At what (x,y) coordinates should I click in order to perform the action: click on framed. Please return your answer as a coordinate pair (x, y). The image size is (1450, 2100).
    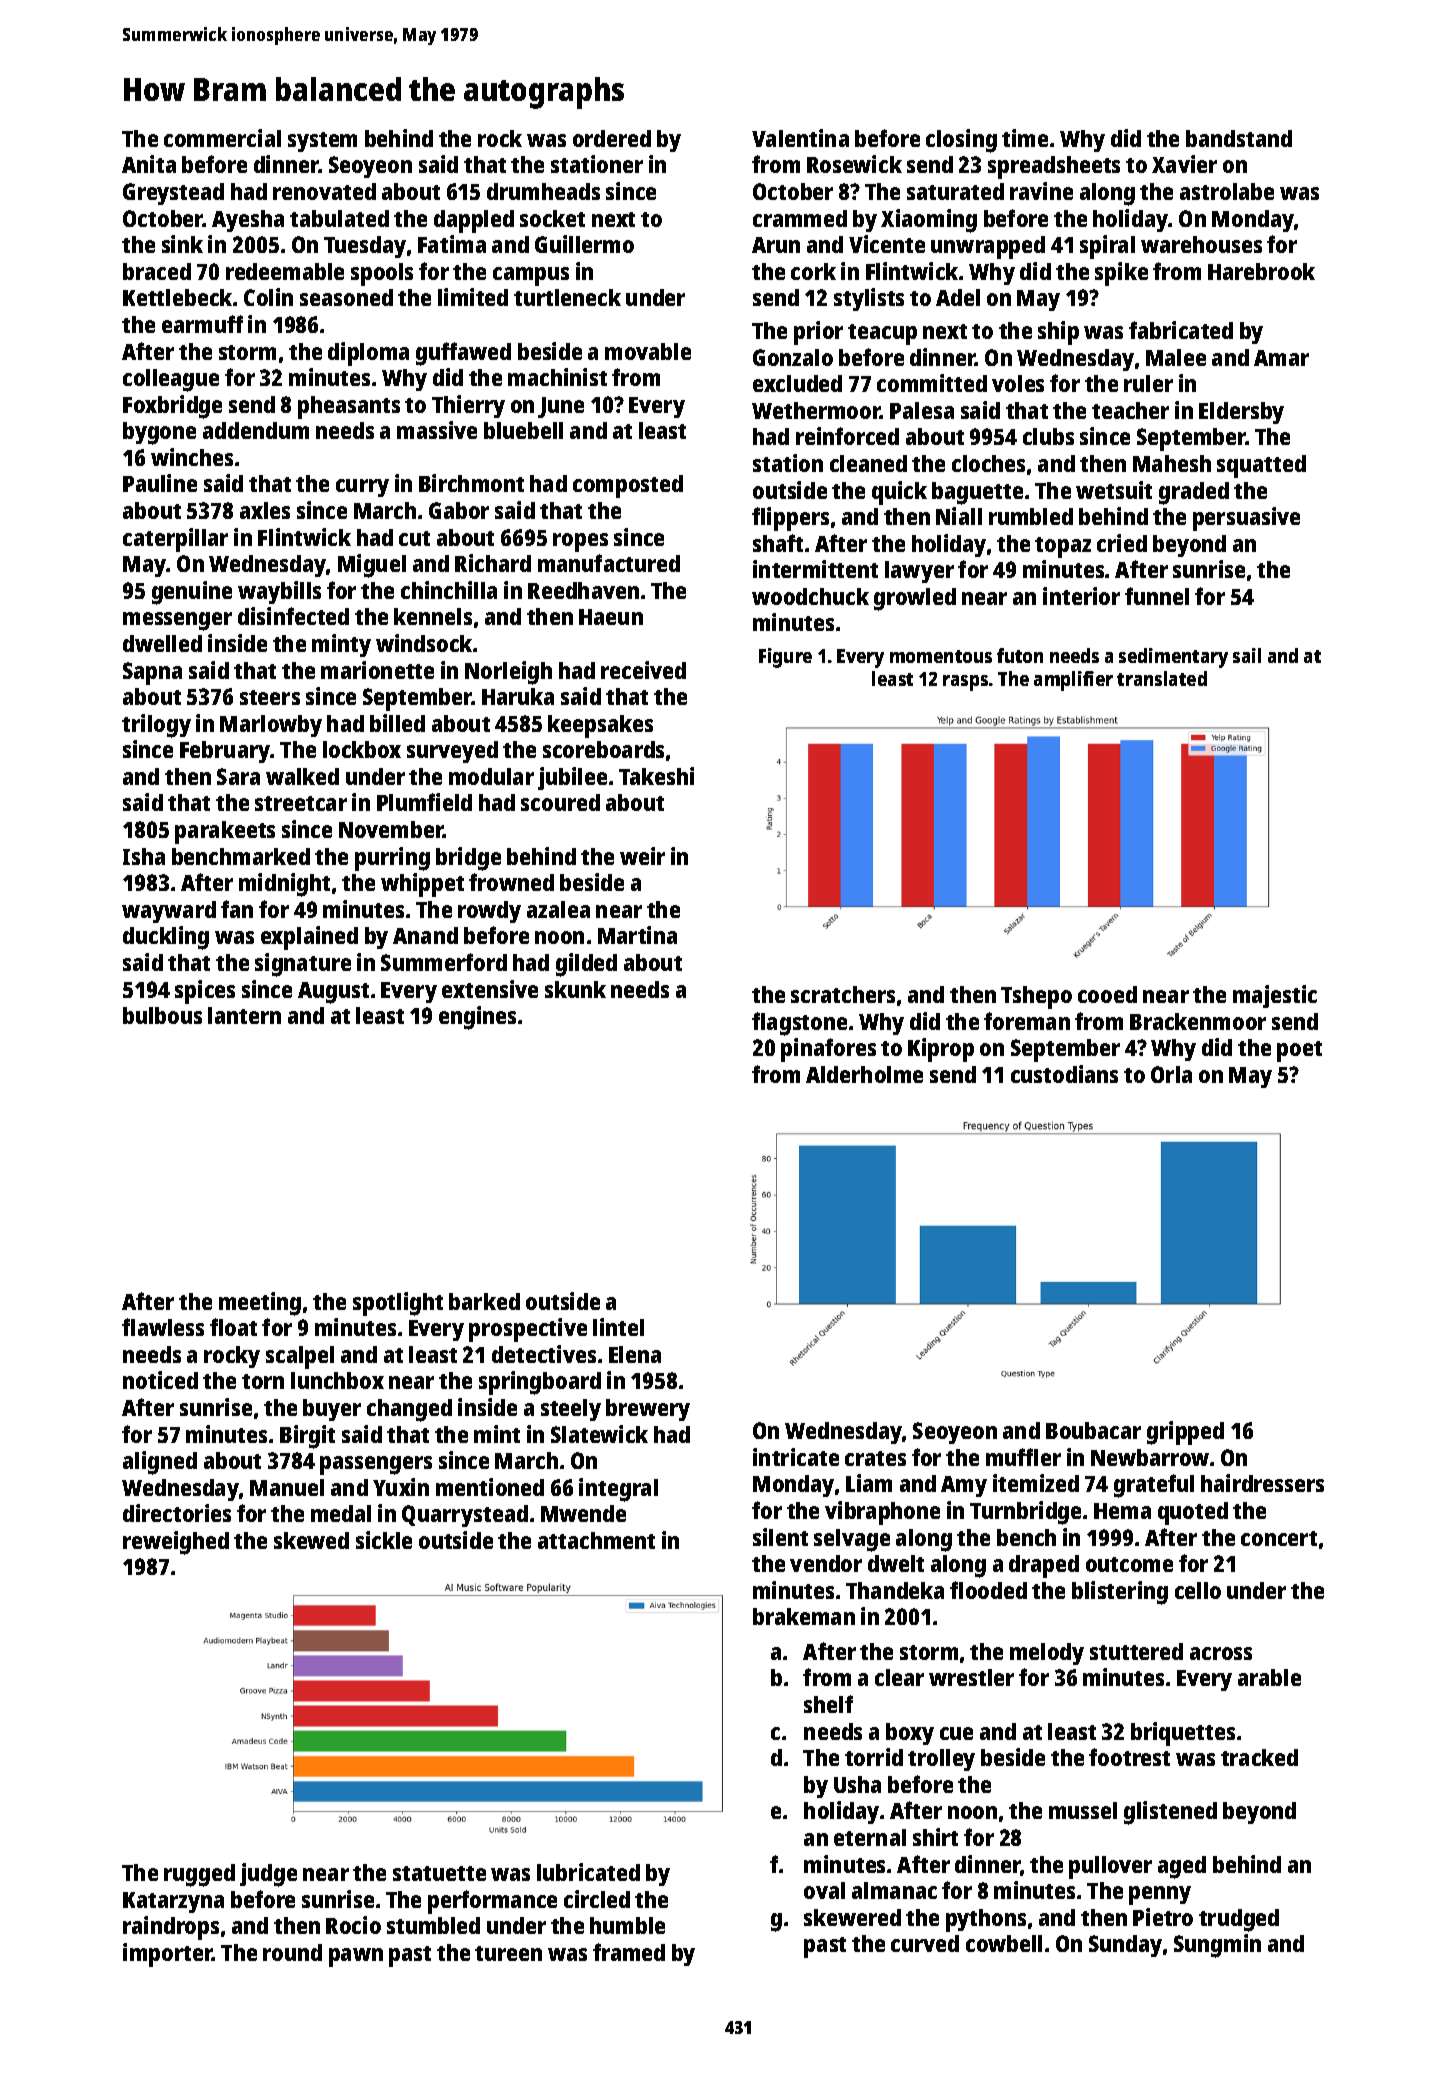
    Looking at the image, I should click on (629, 1952).
